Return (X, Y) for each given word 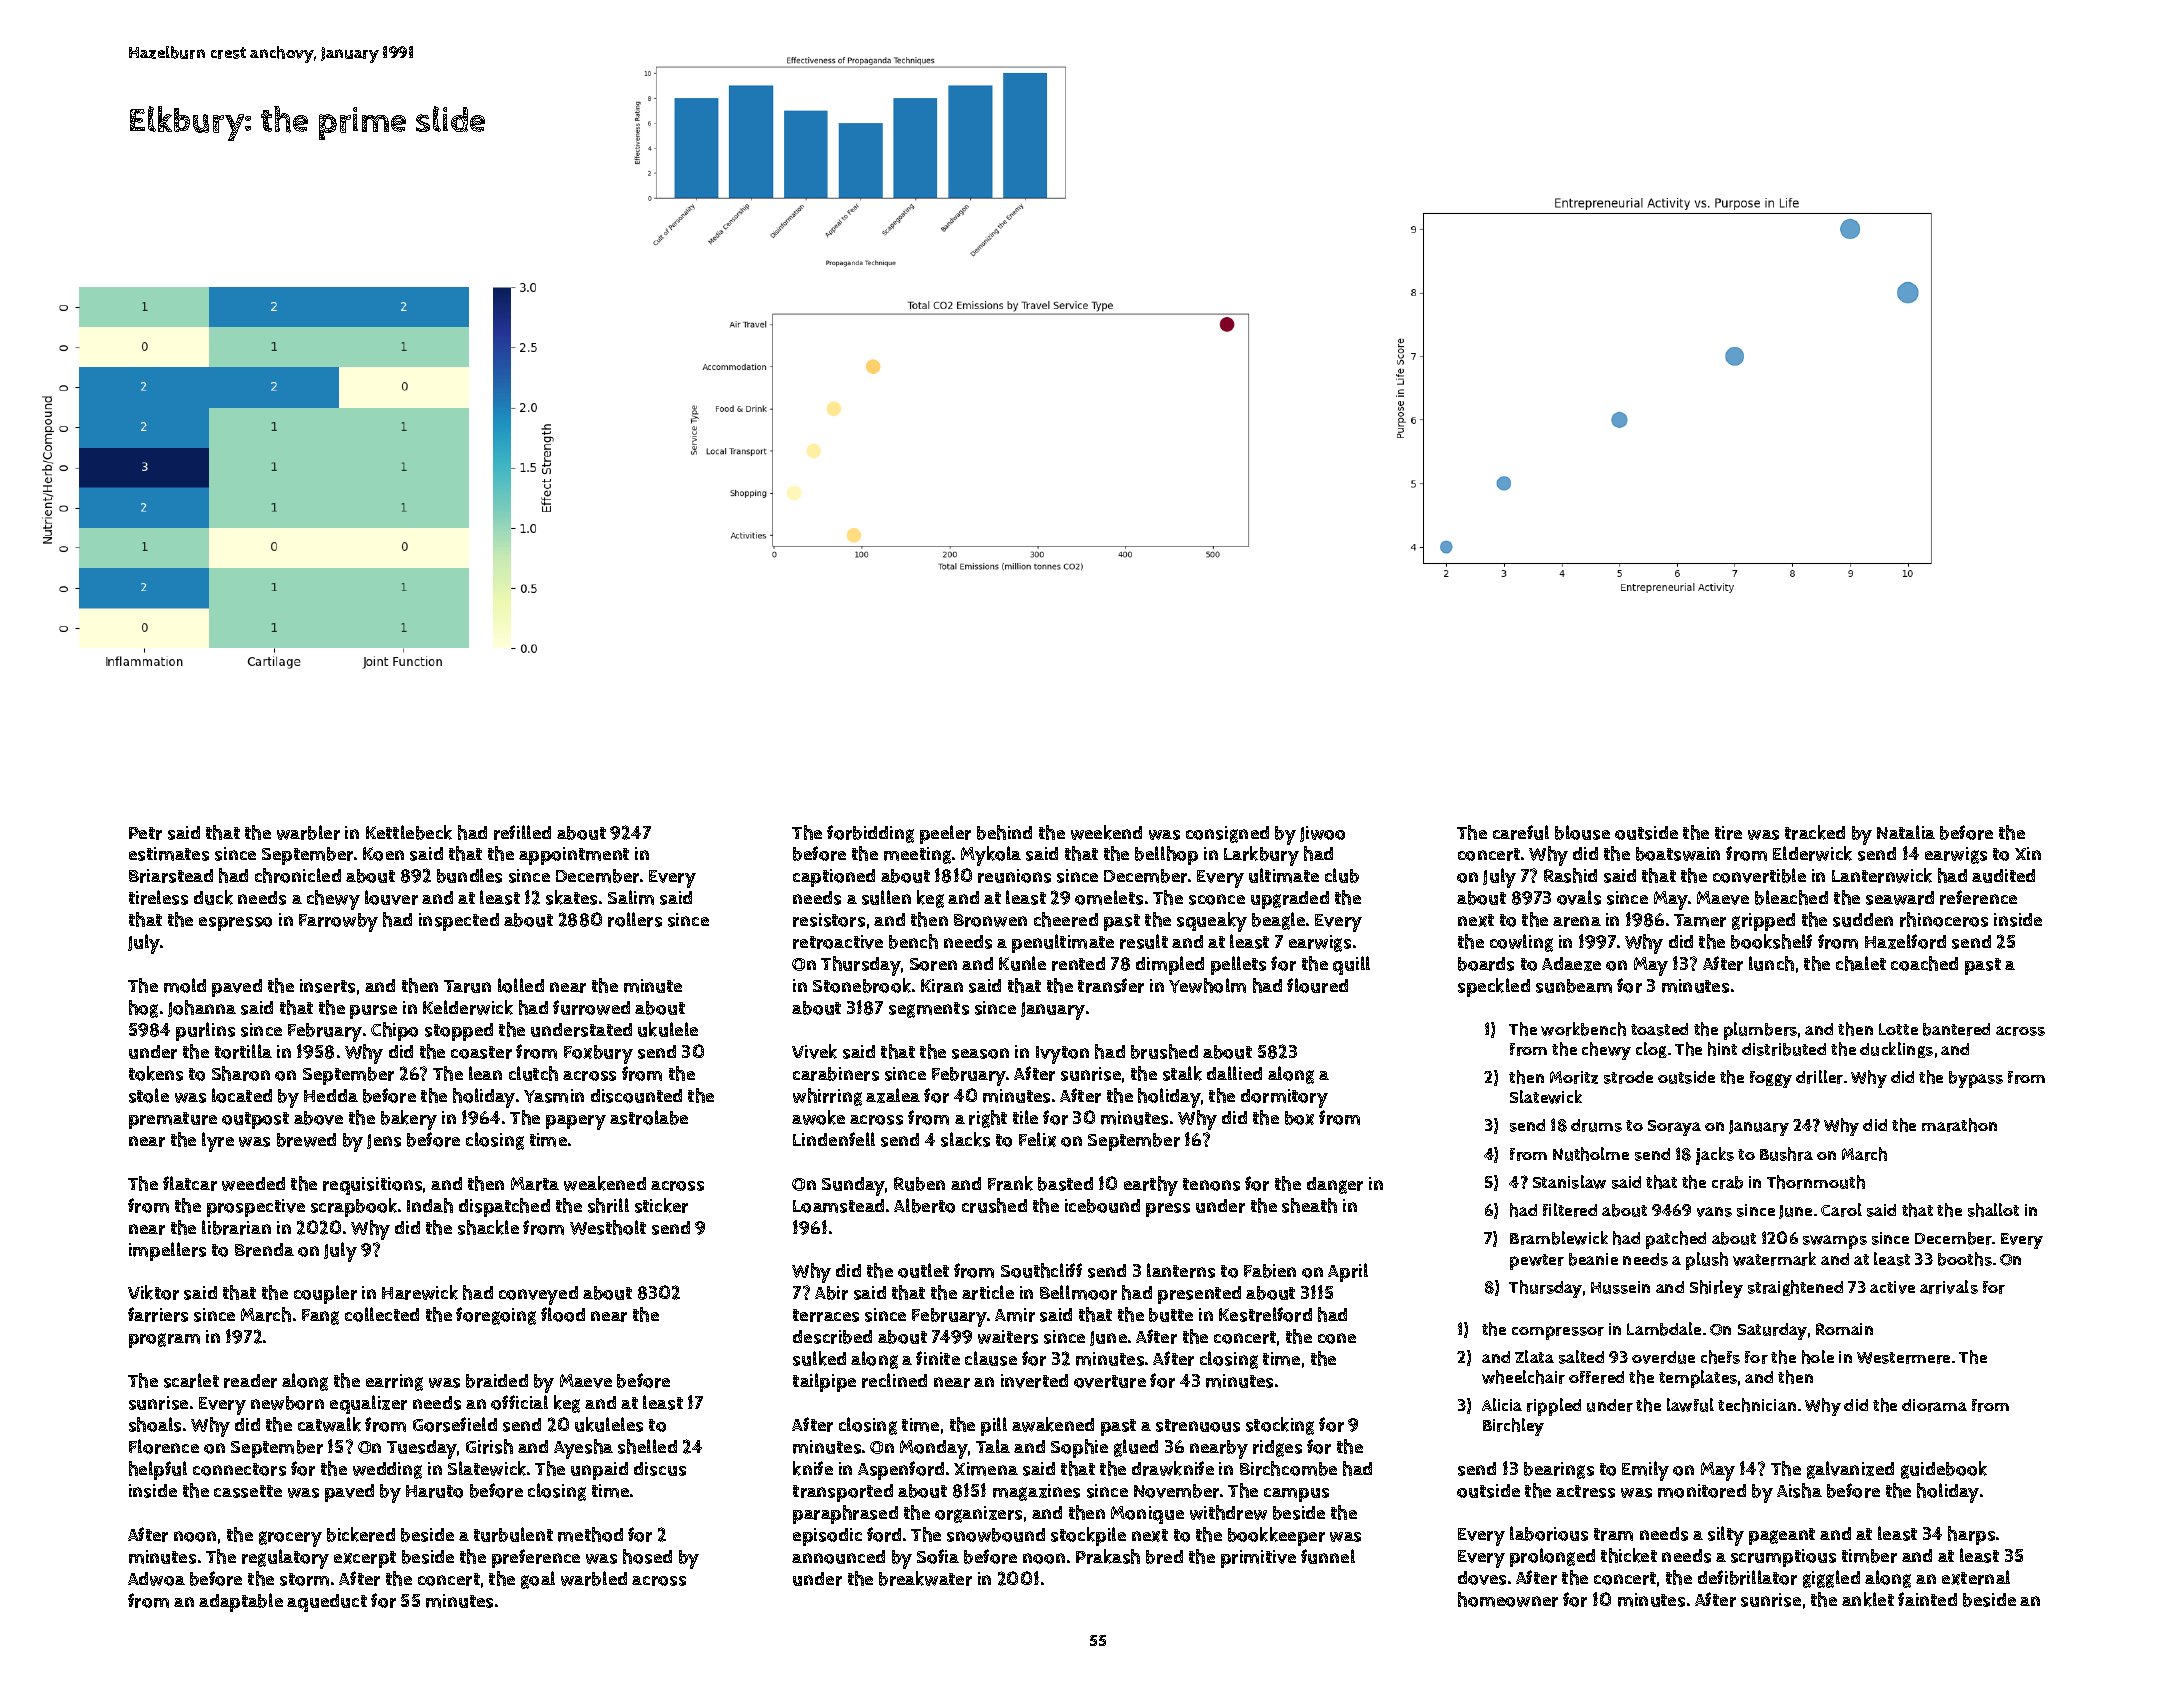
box (1299, 1118)
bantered (1956, 1029)
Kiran (942, 986)
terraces (826, 1315)
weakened (605, 1183)
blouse (1582, 832)
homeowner (1508, 1599)
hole (1818, 1357)
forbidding (870, 834)
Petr (145, 833)
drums (1596, 1125)
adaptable (241, 1602)
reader (250, 1381)
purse (373, 1012)
